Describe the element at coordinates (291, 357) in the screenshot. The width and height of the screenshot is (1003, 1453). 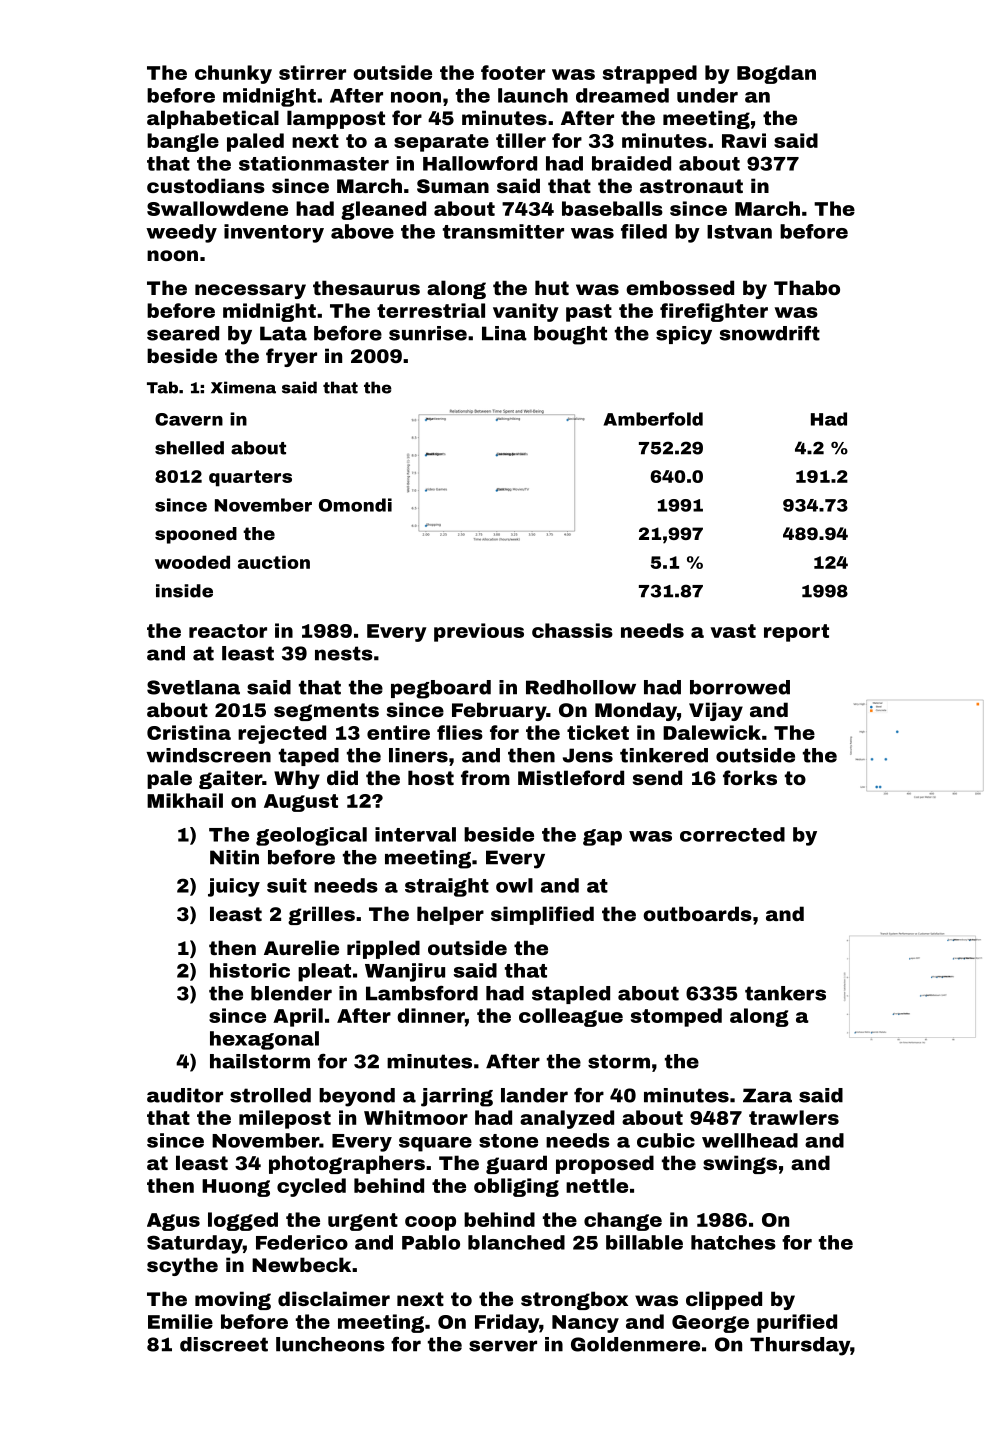
I see `fryer` at that location.
